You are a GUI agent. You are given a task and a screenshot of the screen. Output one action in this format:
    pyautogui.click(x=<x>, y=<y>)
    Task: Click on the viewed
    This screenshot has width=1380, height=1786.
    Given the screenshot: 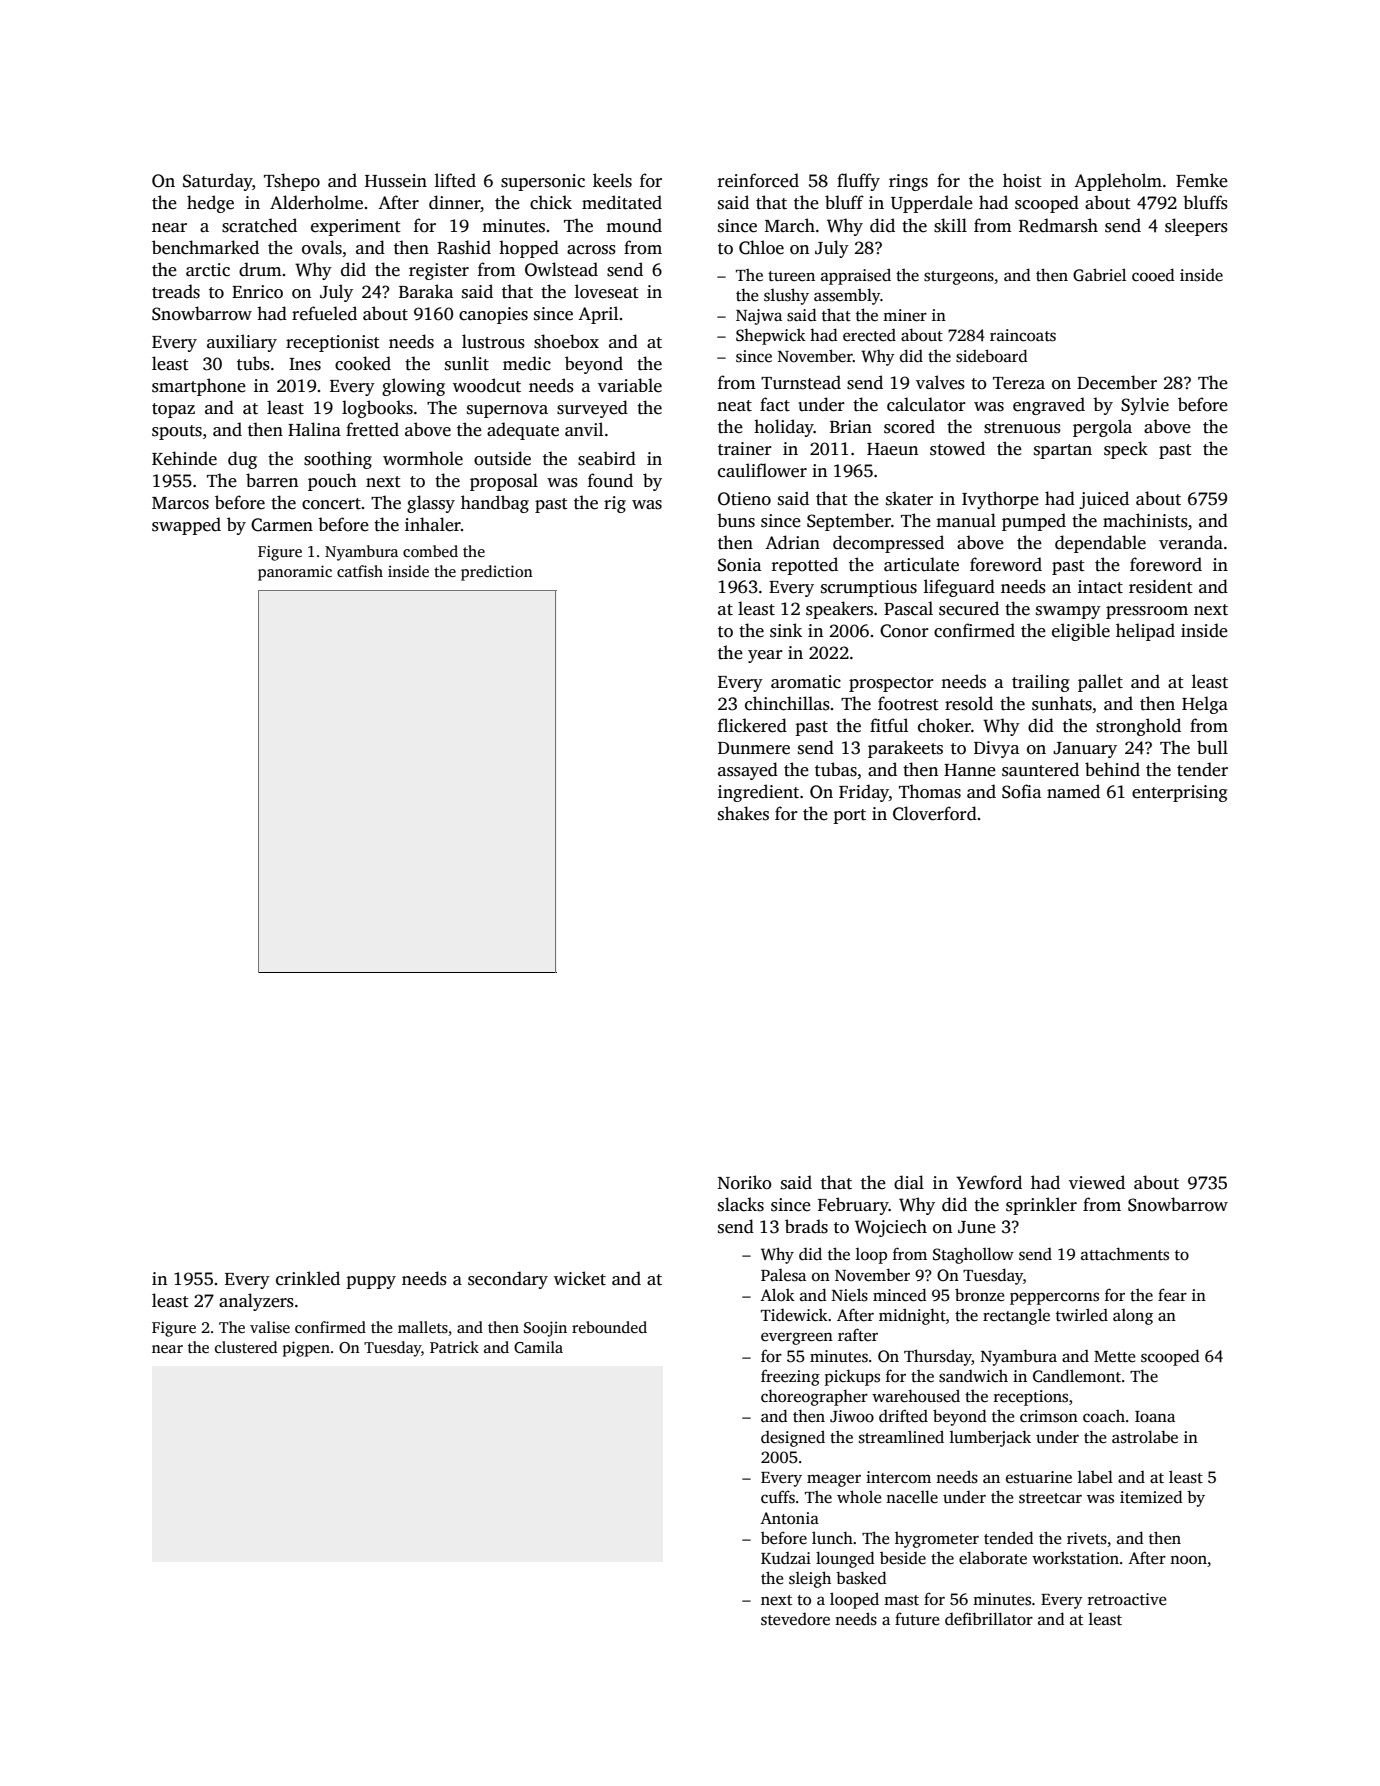 What is the action you would take?
    pyautogui.click(x=1097, y=1182)
